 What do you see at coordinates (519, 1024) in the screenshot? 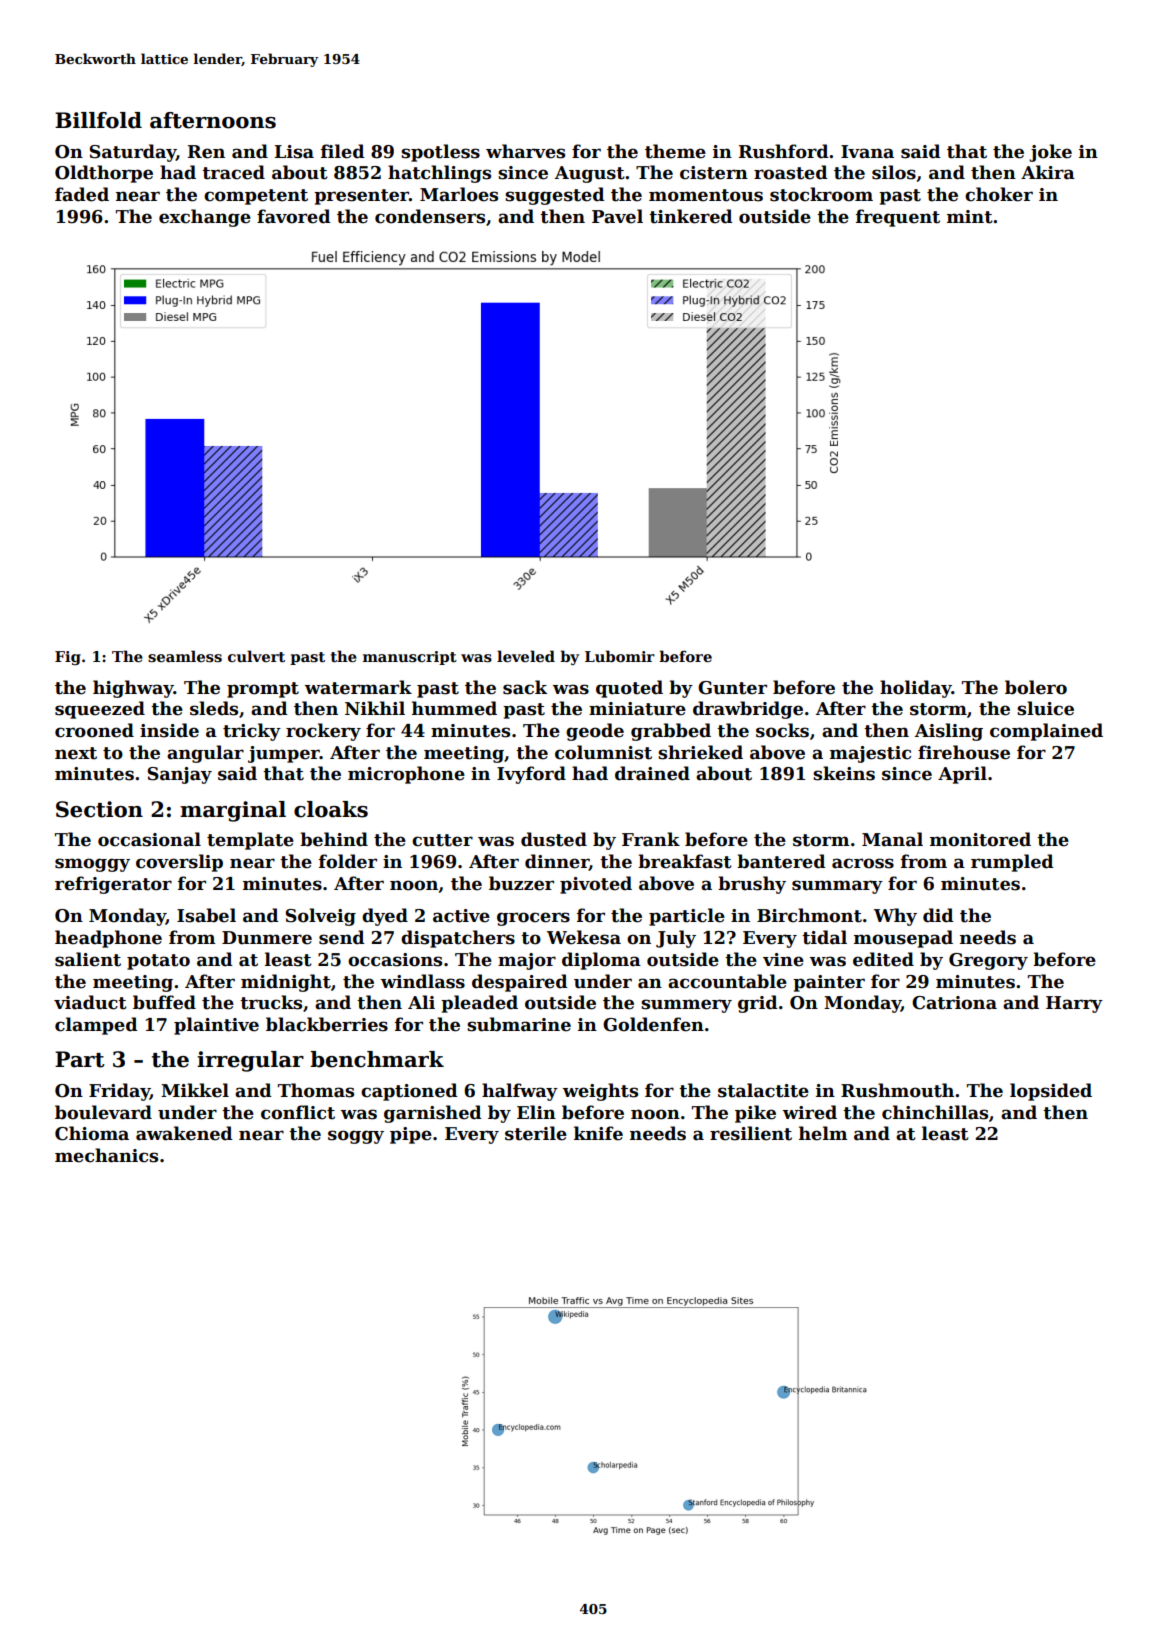
I see `submarine` at bounding box center [519, 1024].
